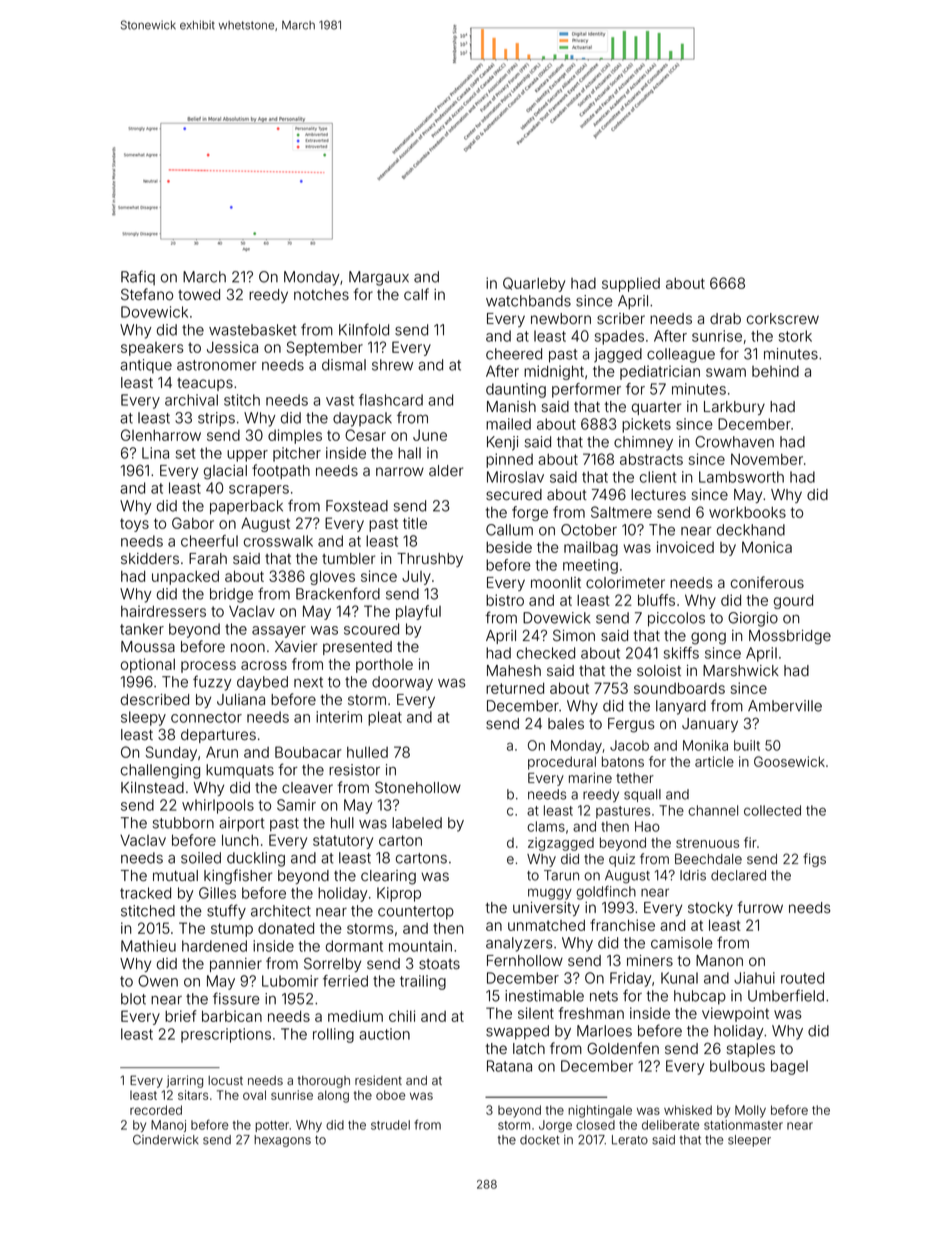 The height and width of the page is (1233, 952). Describe the element at coordinates (225, 1080) in the page. I see `locust` at that location.
